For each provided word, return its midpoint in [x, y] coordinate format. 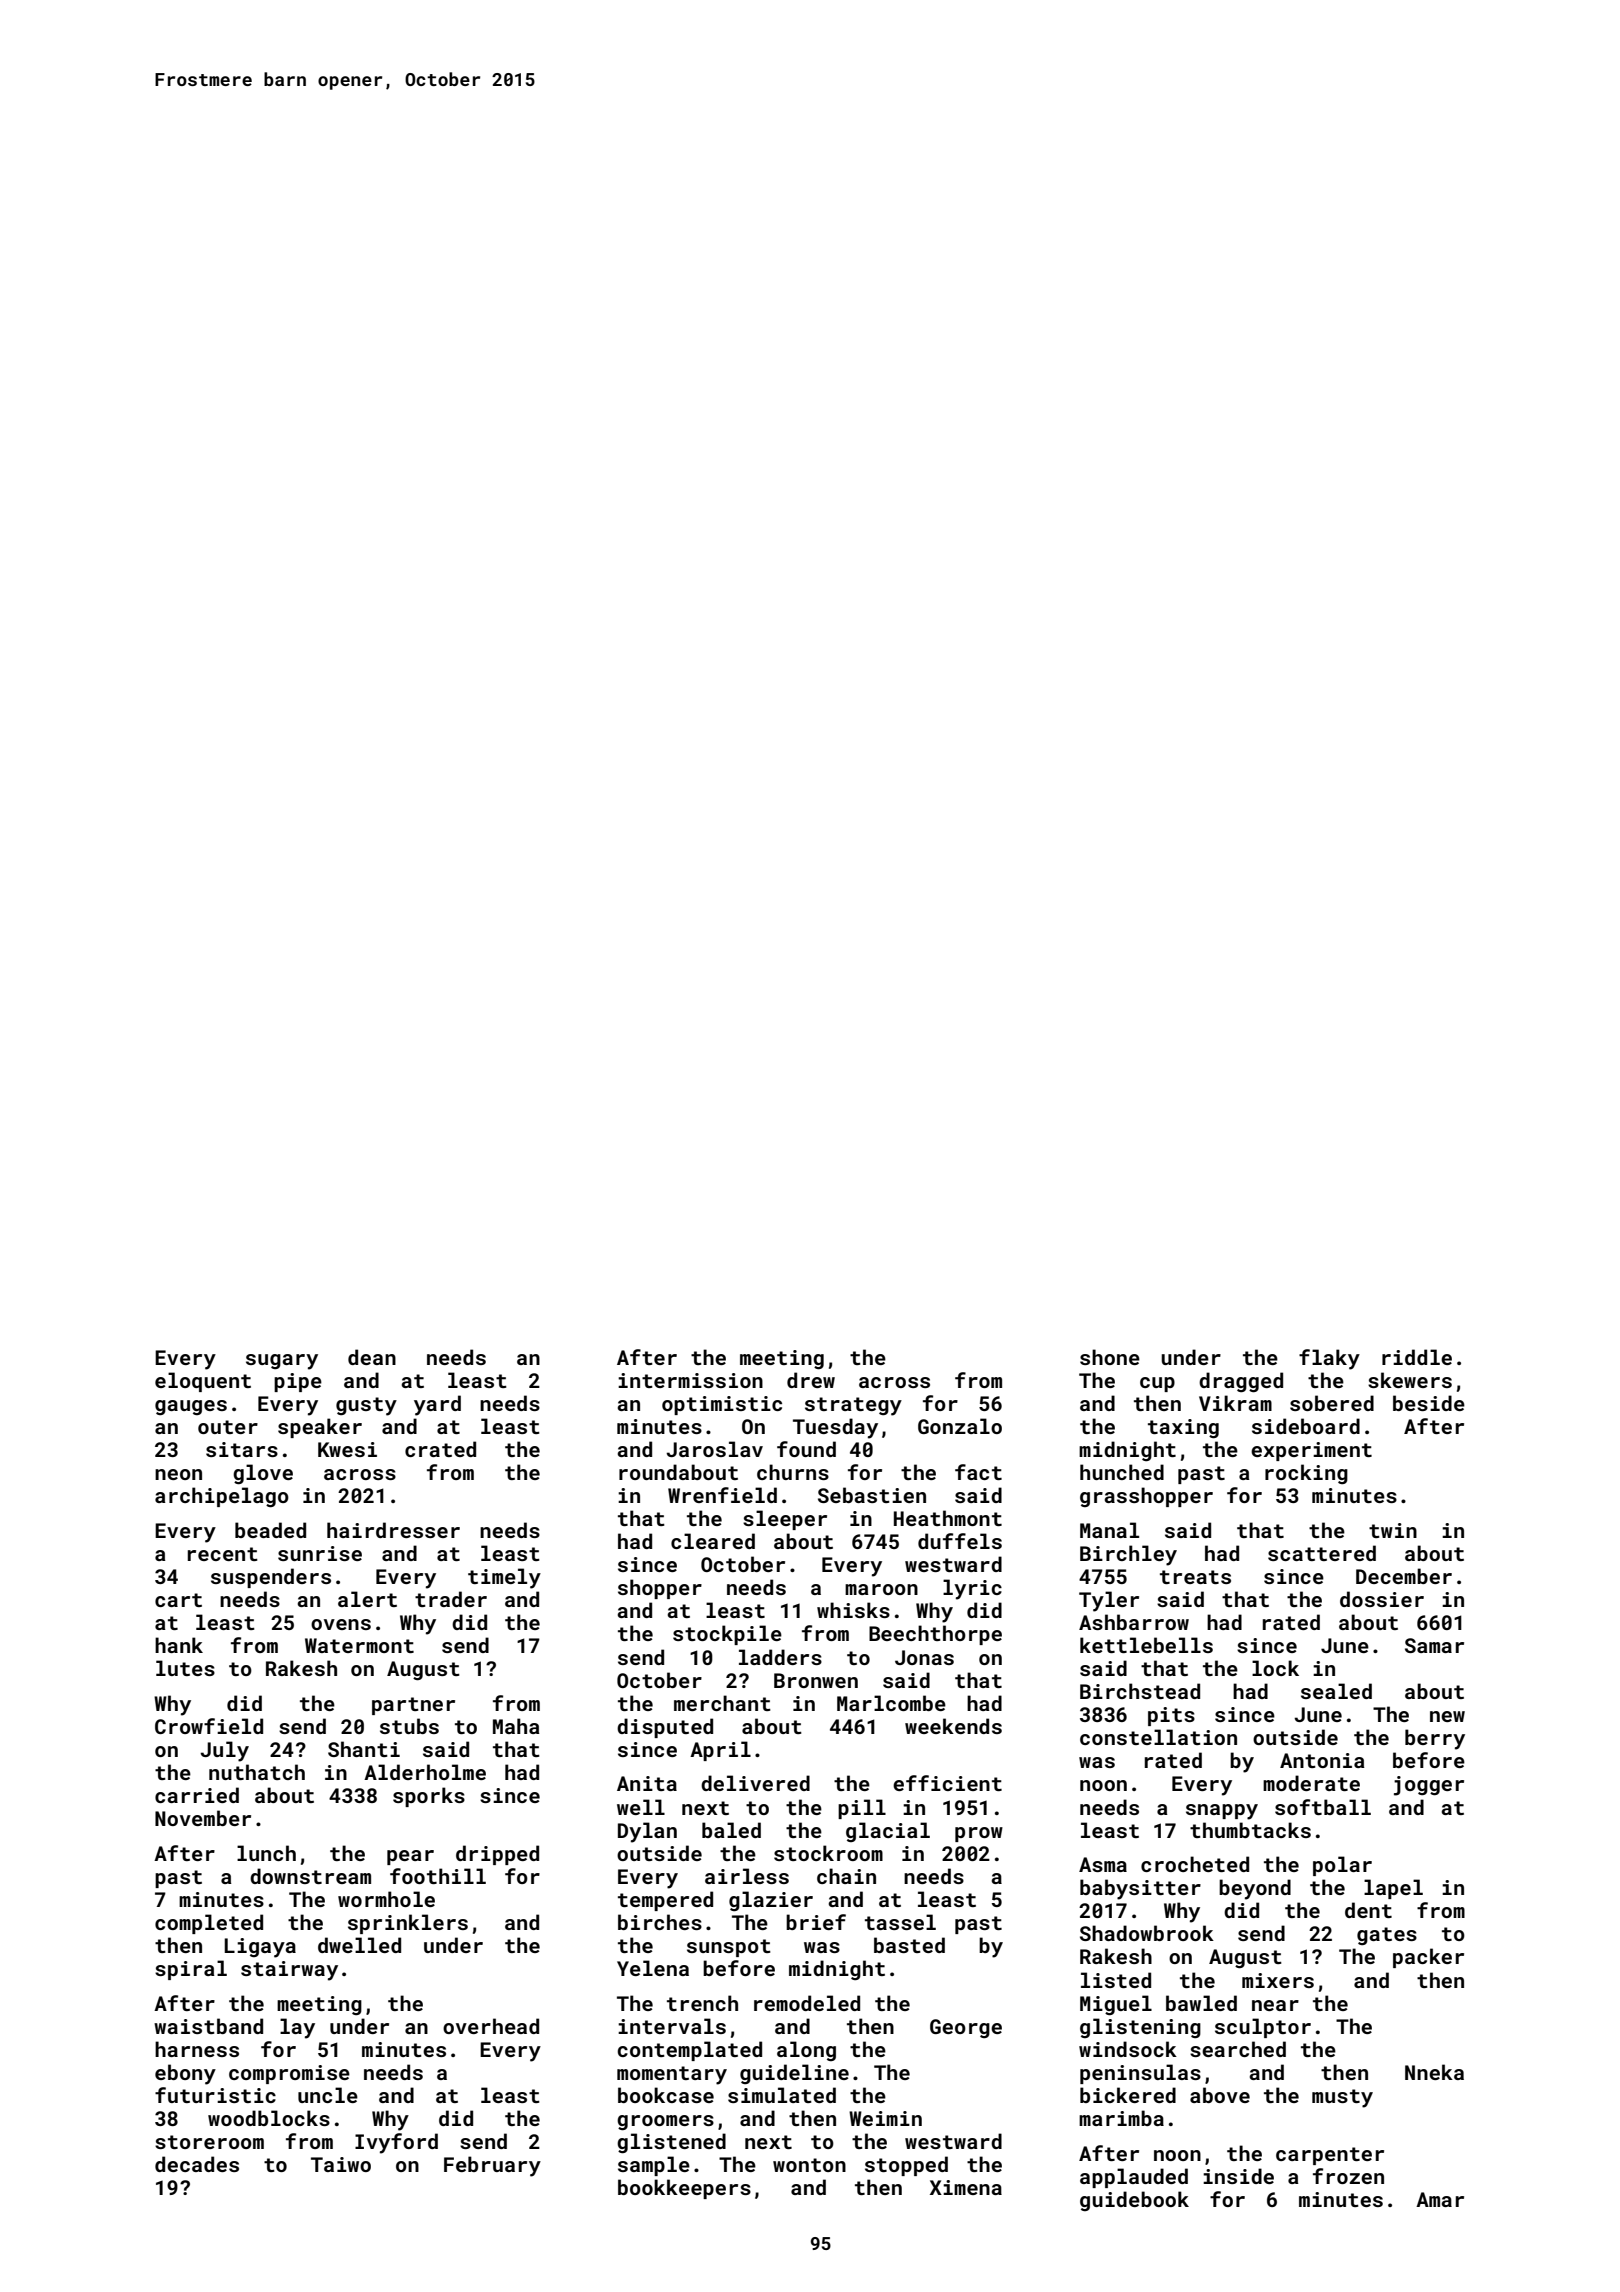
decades [197, 2164]
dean [372, 1357]
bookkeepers [684, 2189]
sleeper [785, 1520]
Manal [1109, 1530]
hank [179, 1645]
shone [1110, 1357]
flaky [1329, 1359]
